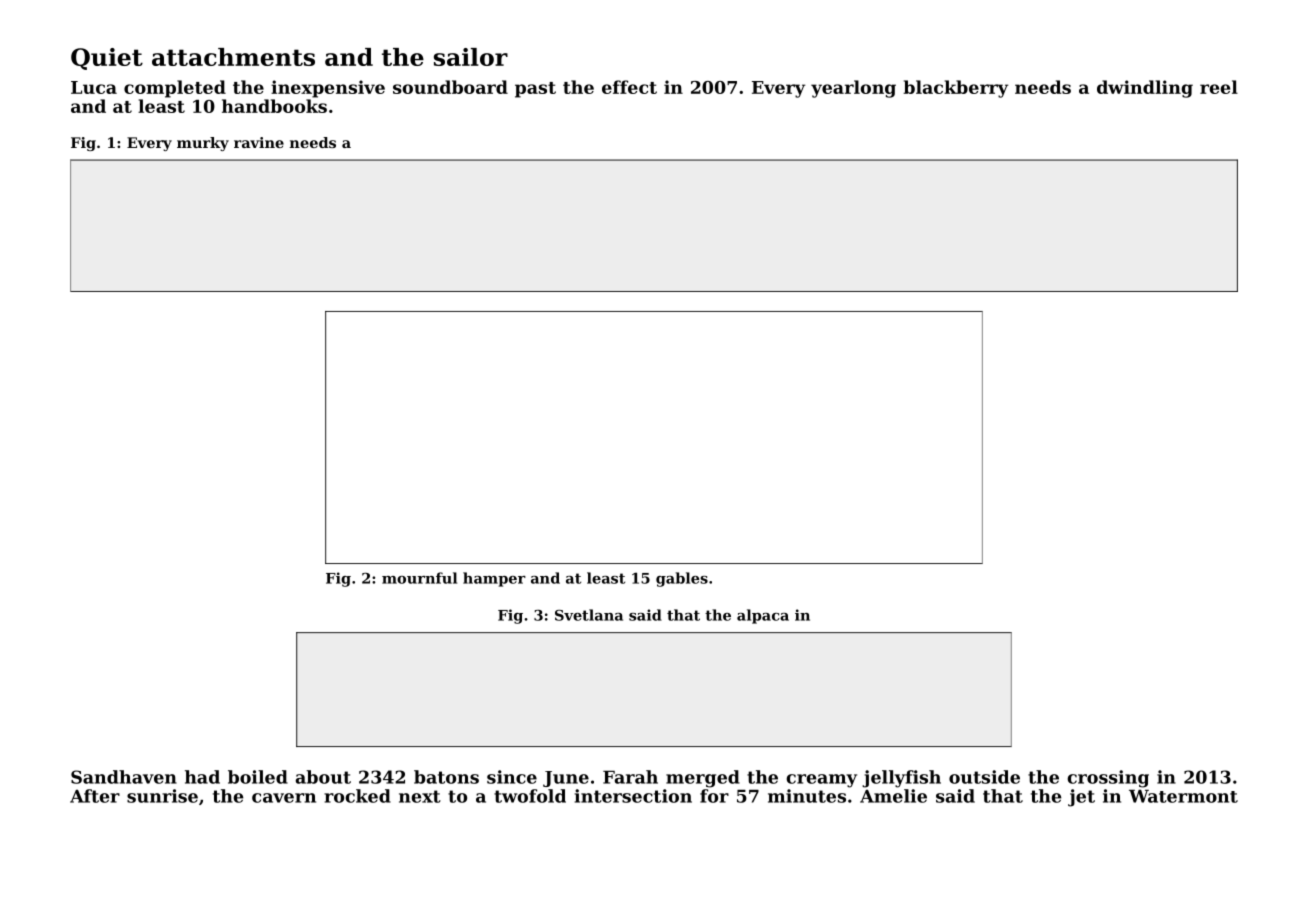 The width and height of the screenshot is (1308, 924). What do you see at coordinates (274, 106) in the screenshot?
I see `handbooks` at bounding box center [274, 106].
